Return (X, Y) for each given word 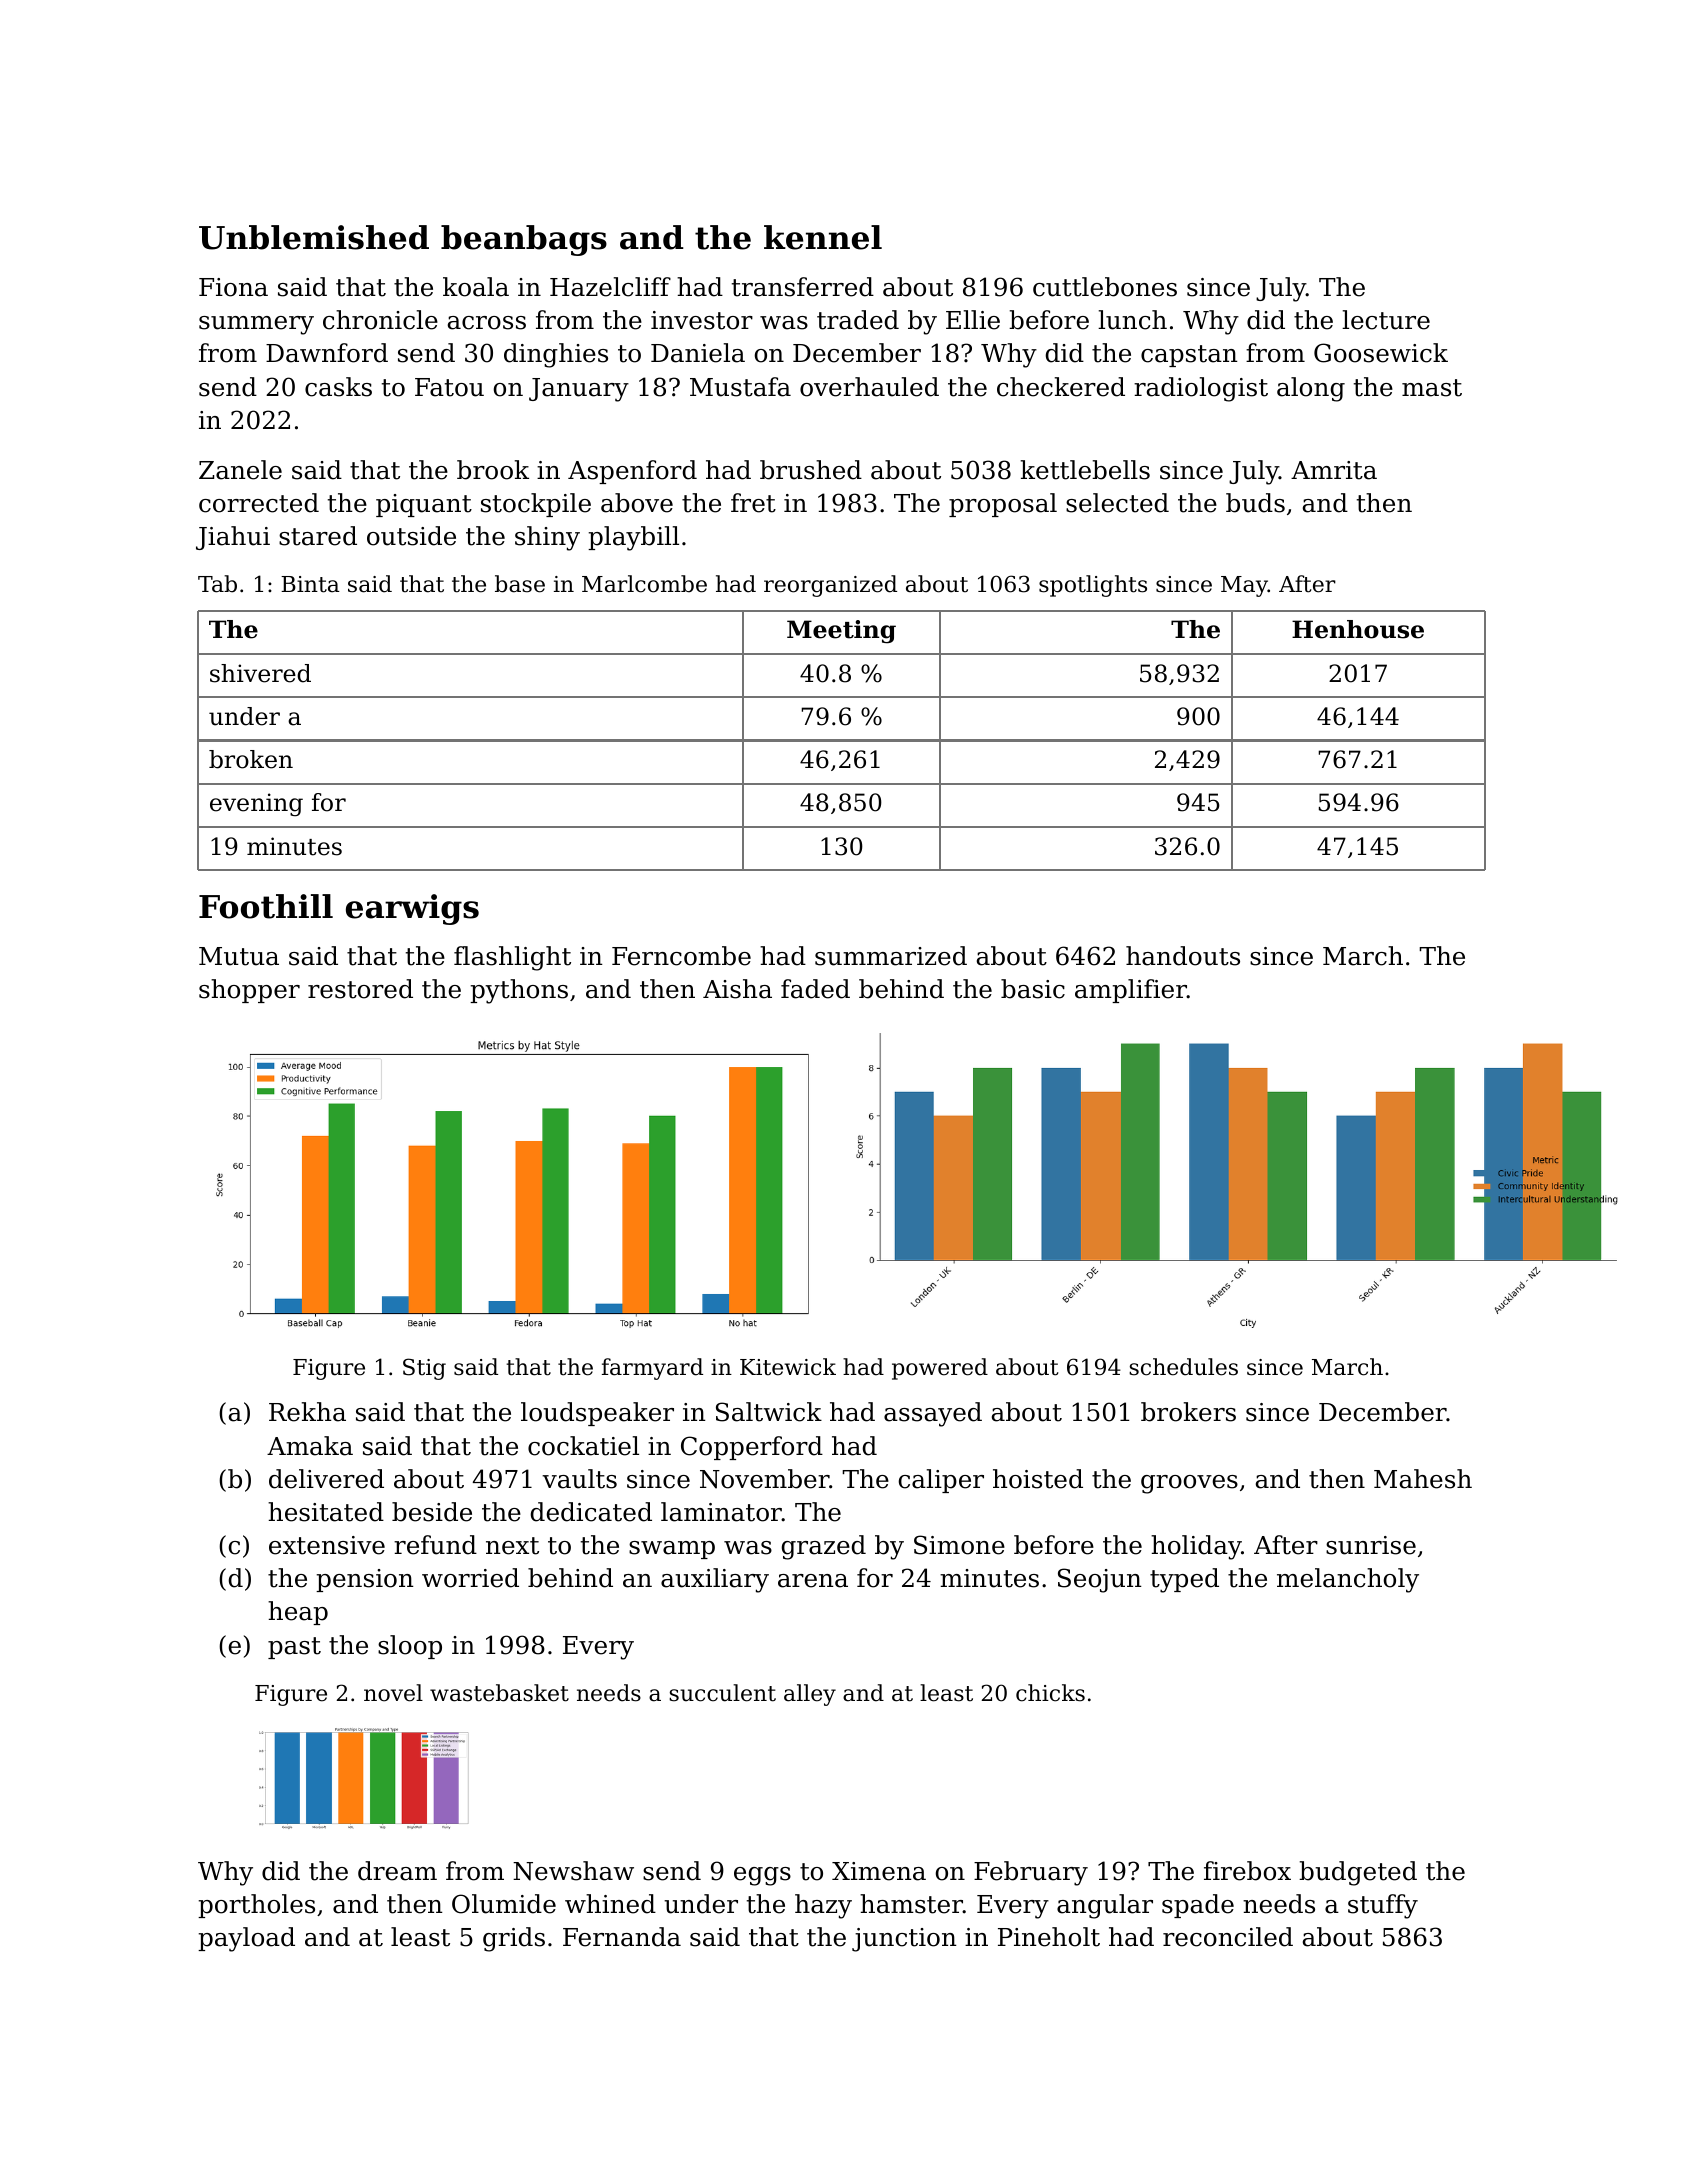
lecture (1386, 320)
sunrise (1371, 1545)
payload (246, 1939)
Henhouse (1358, 629)
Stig (424, 1369)
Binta (310, 584)
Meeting (841, 632)
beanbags (524, 240)
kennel (823, 237)
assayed (933, 1414)
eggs (762, 1876)
